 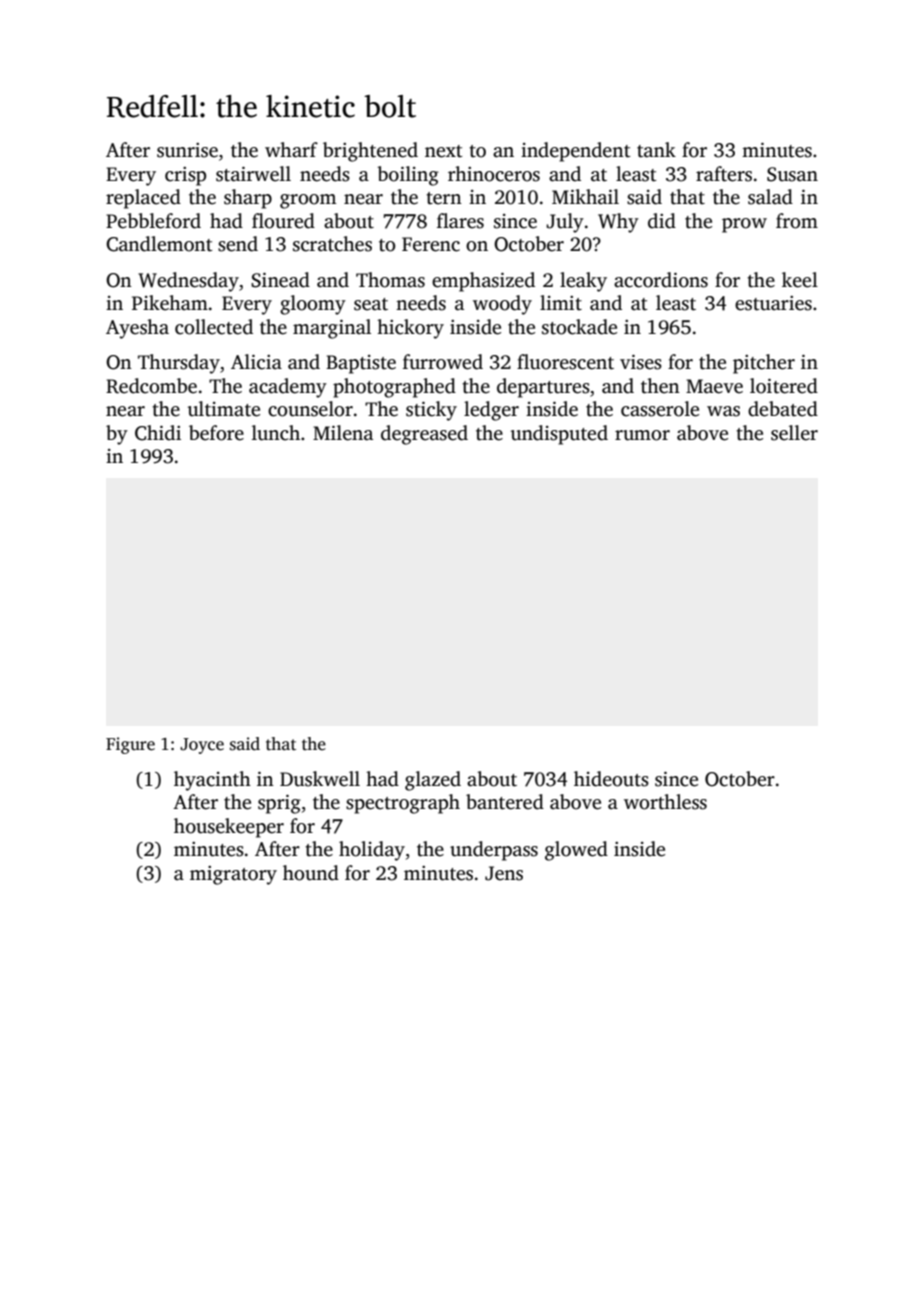 I want to click on glazed, so click(x=433, y=781).
